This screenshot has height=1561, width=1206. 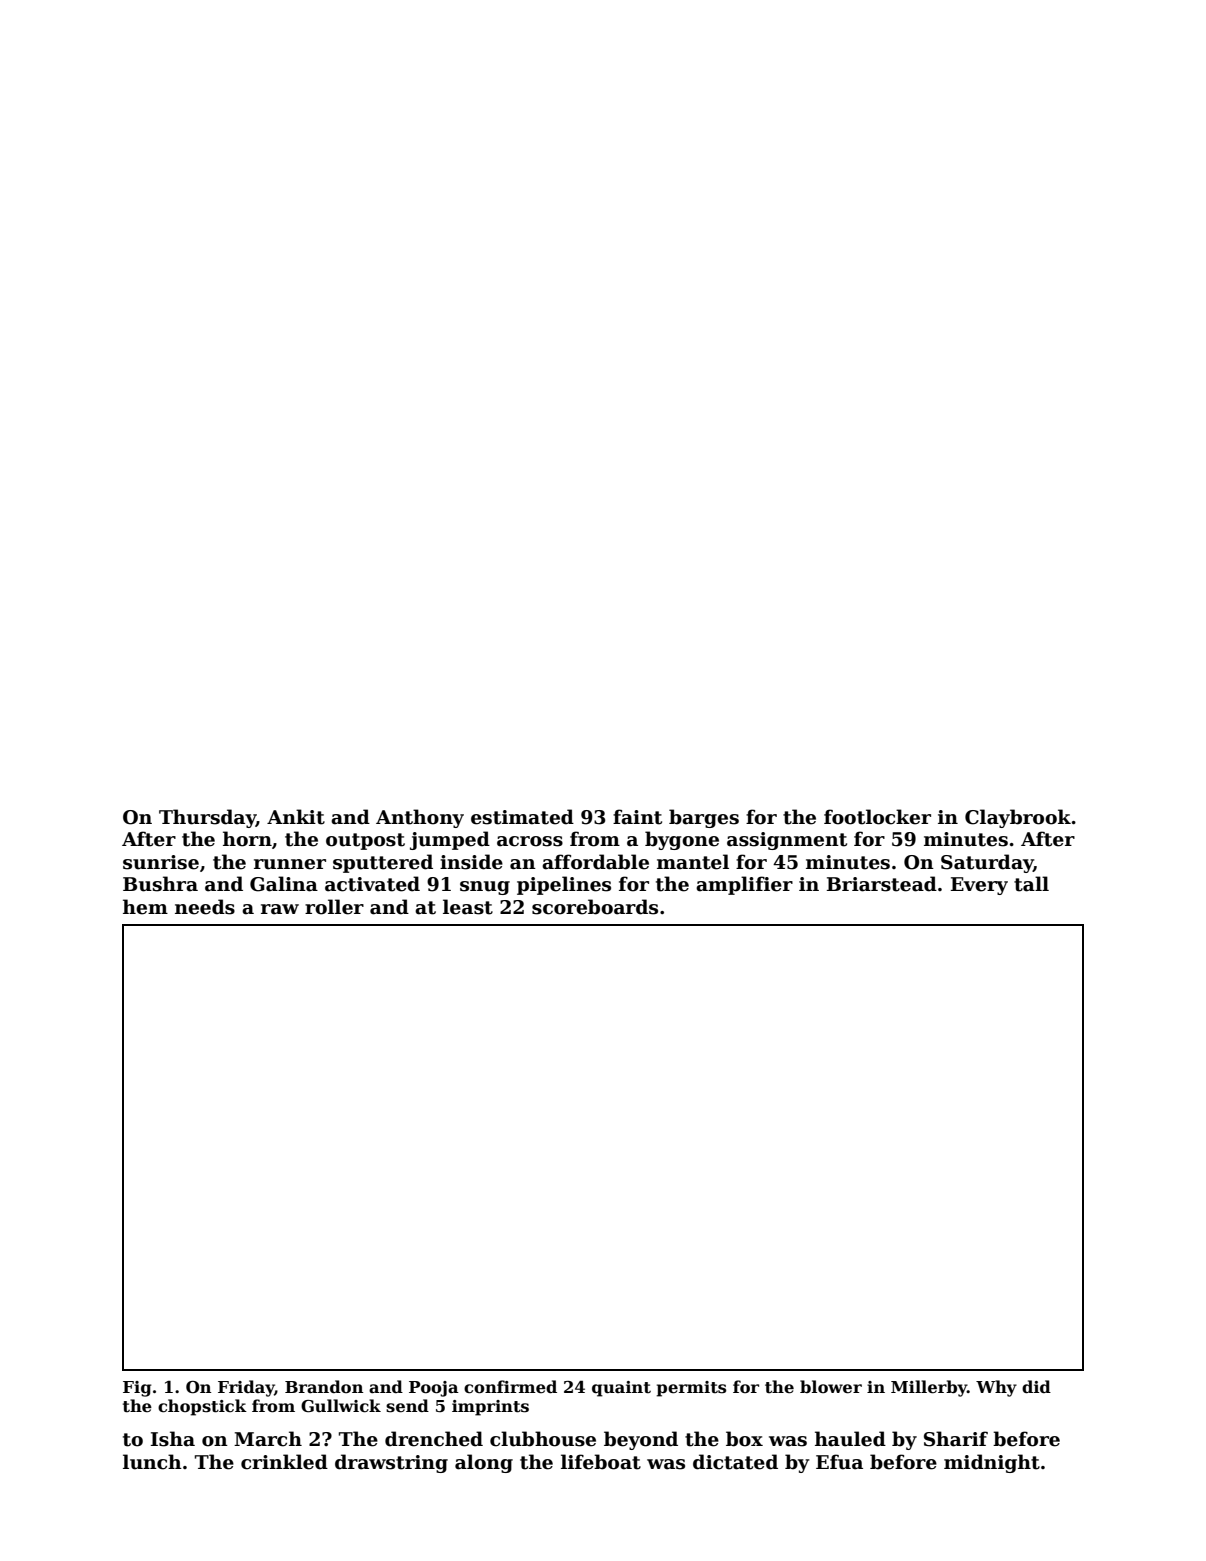 What do you see at coordinates (207, 818) in the screenshot?
I see `Thursday` at bounding box center [207, 818].
